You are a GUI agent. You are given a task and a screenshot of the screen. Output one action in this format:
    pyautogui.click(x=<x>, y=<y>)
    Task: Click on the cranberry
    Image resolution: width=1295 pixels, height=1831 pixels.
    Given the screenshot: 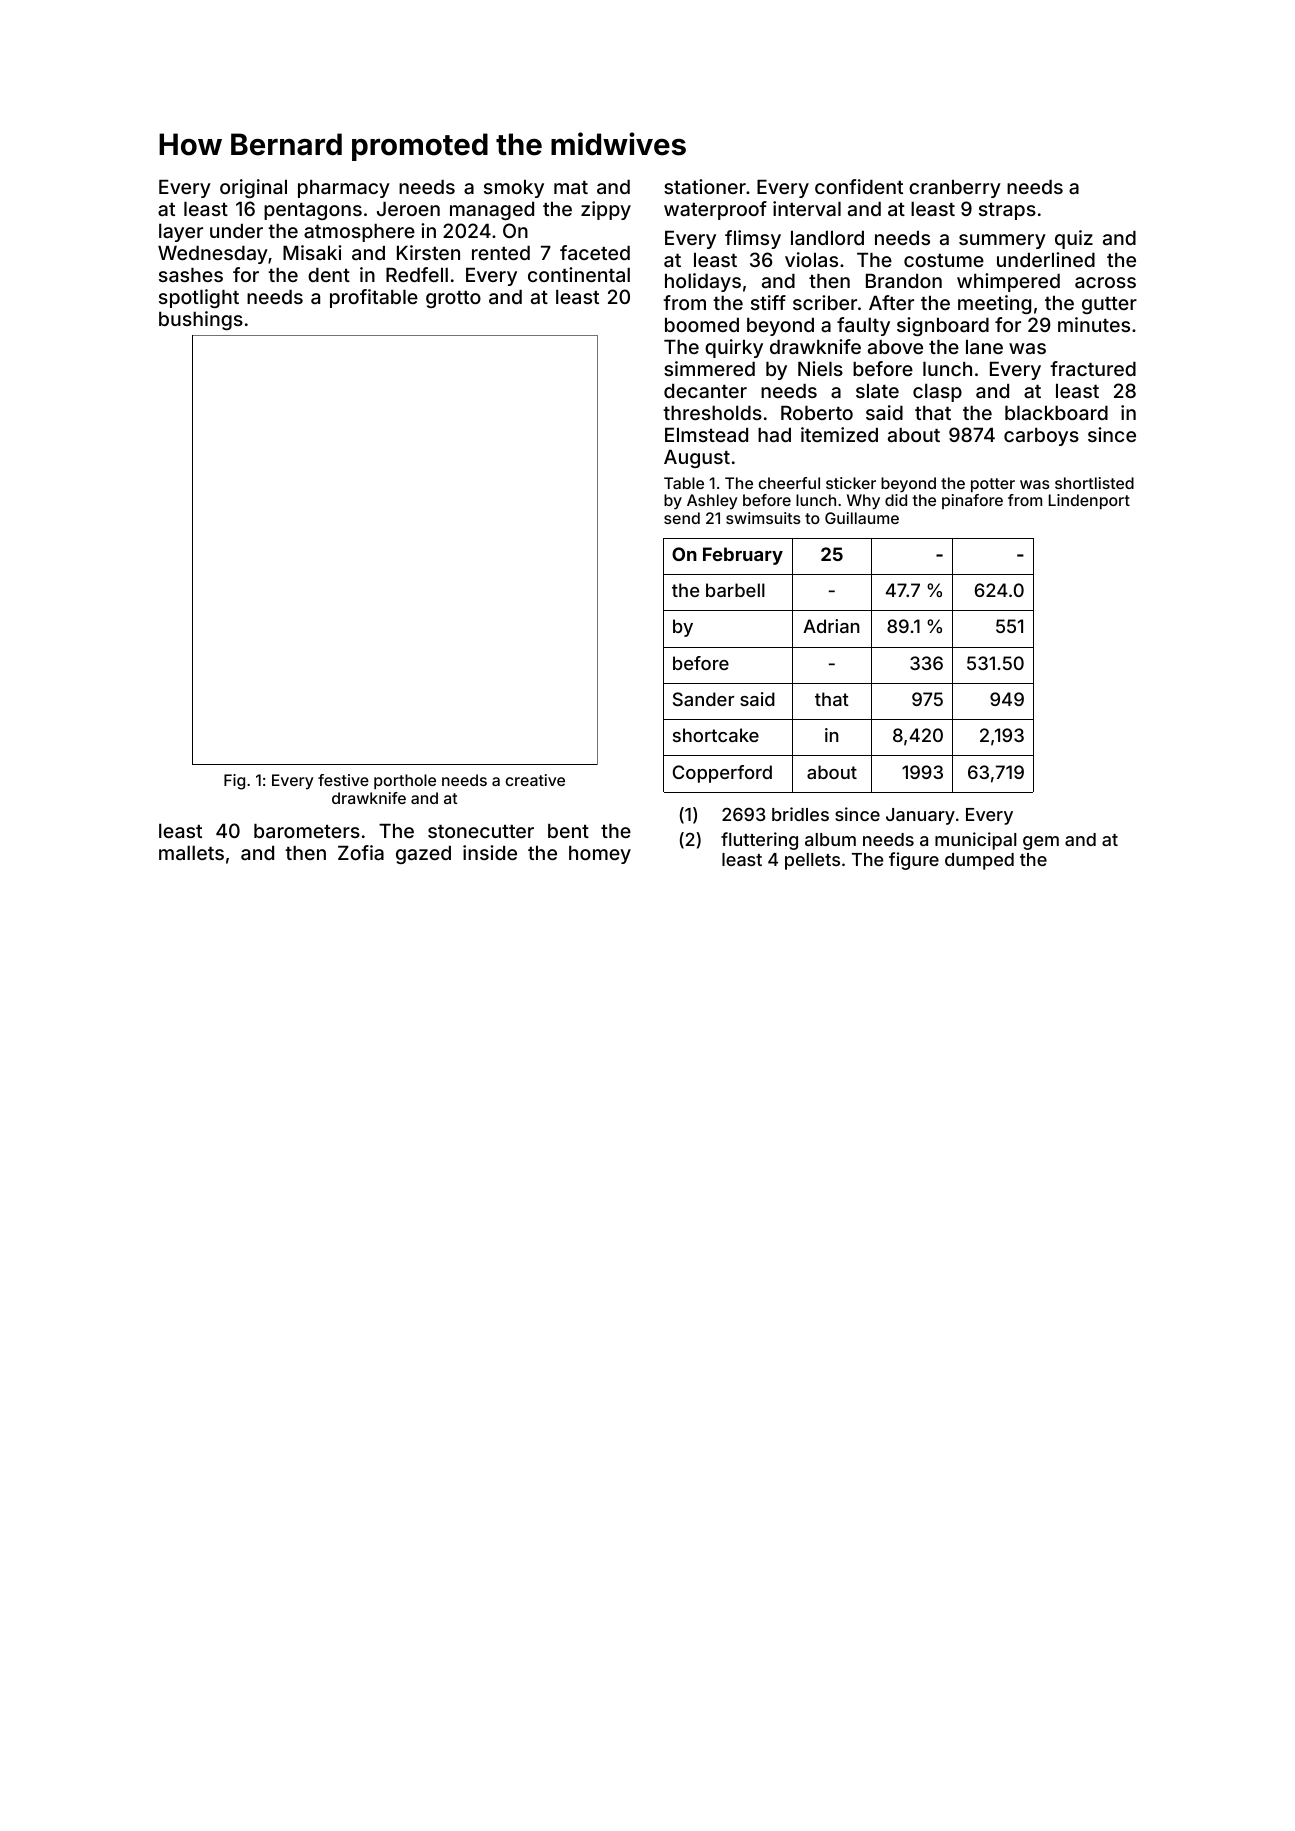 What is the action you would take?
    pyautogui.click(x=955, y=189)
